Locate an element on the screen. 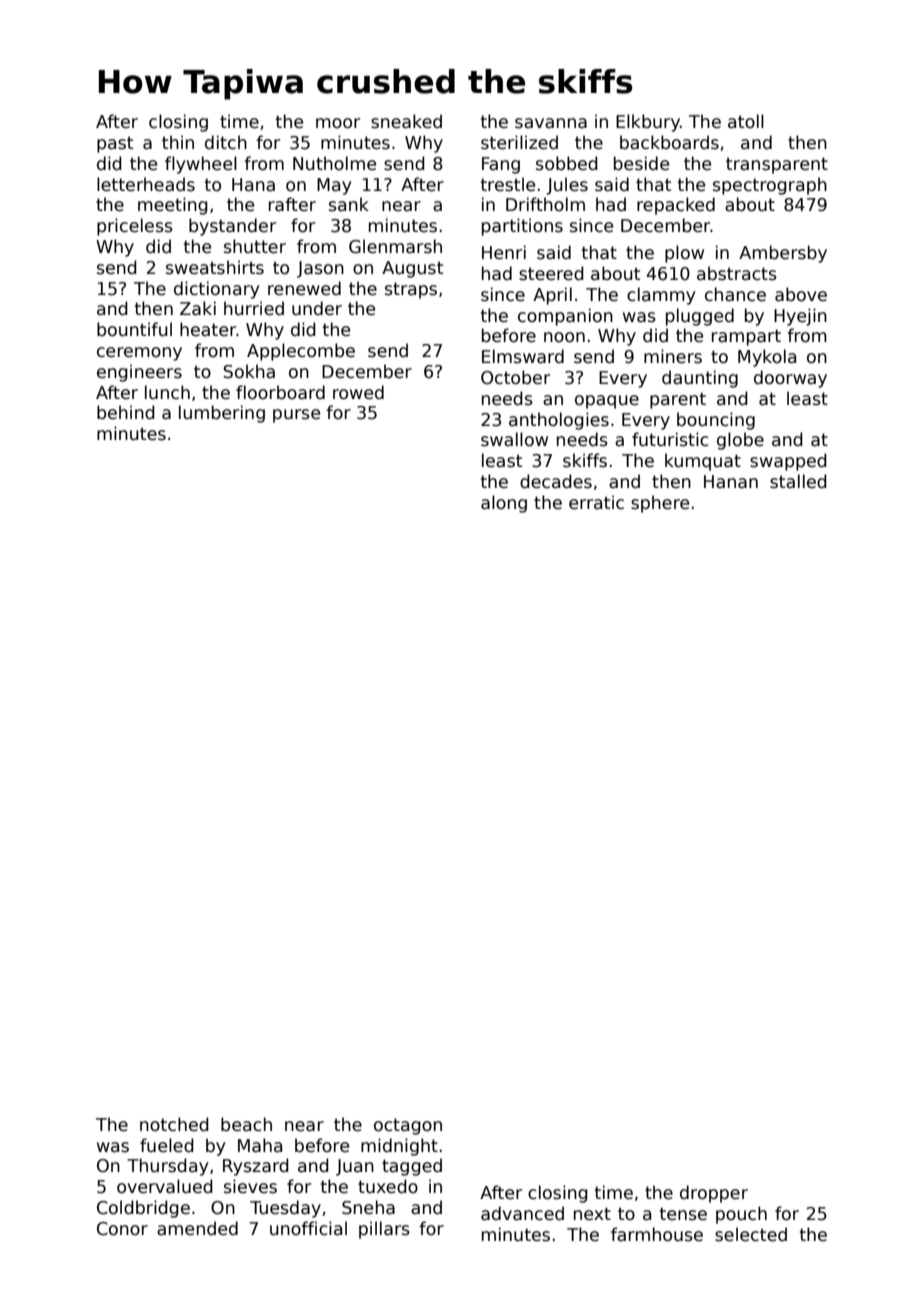  Conor is located at coordinates (122, 1229).
